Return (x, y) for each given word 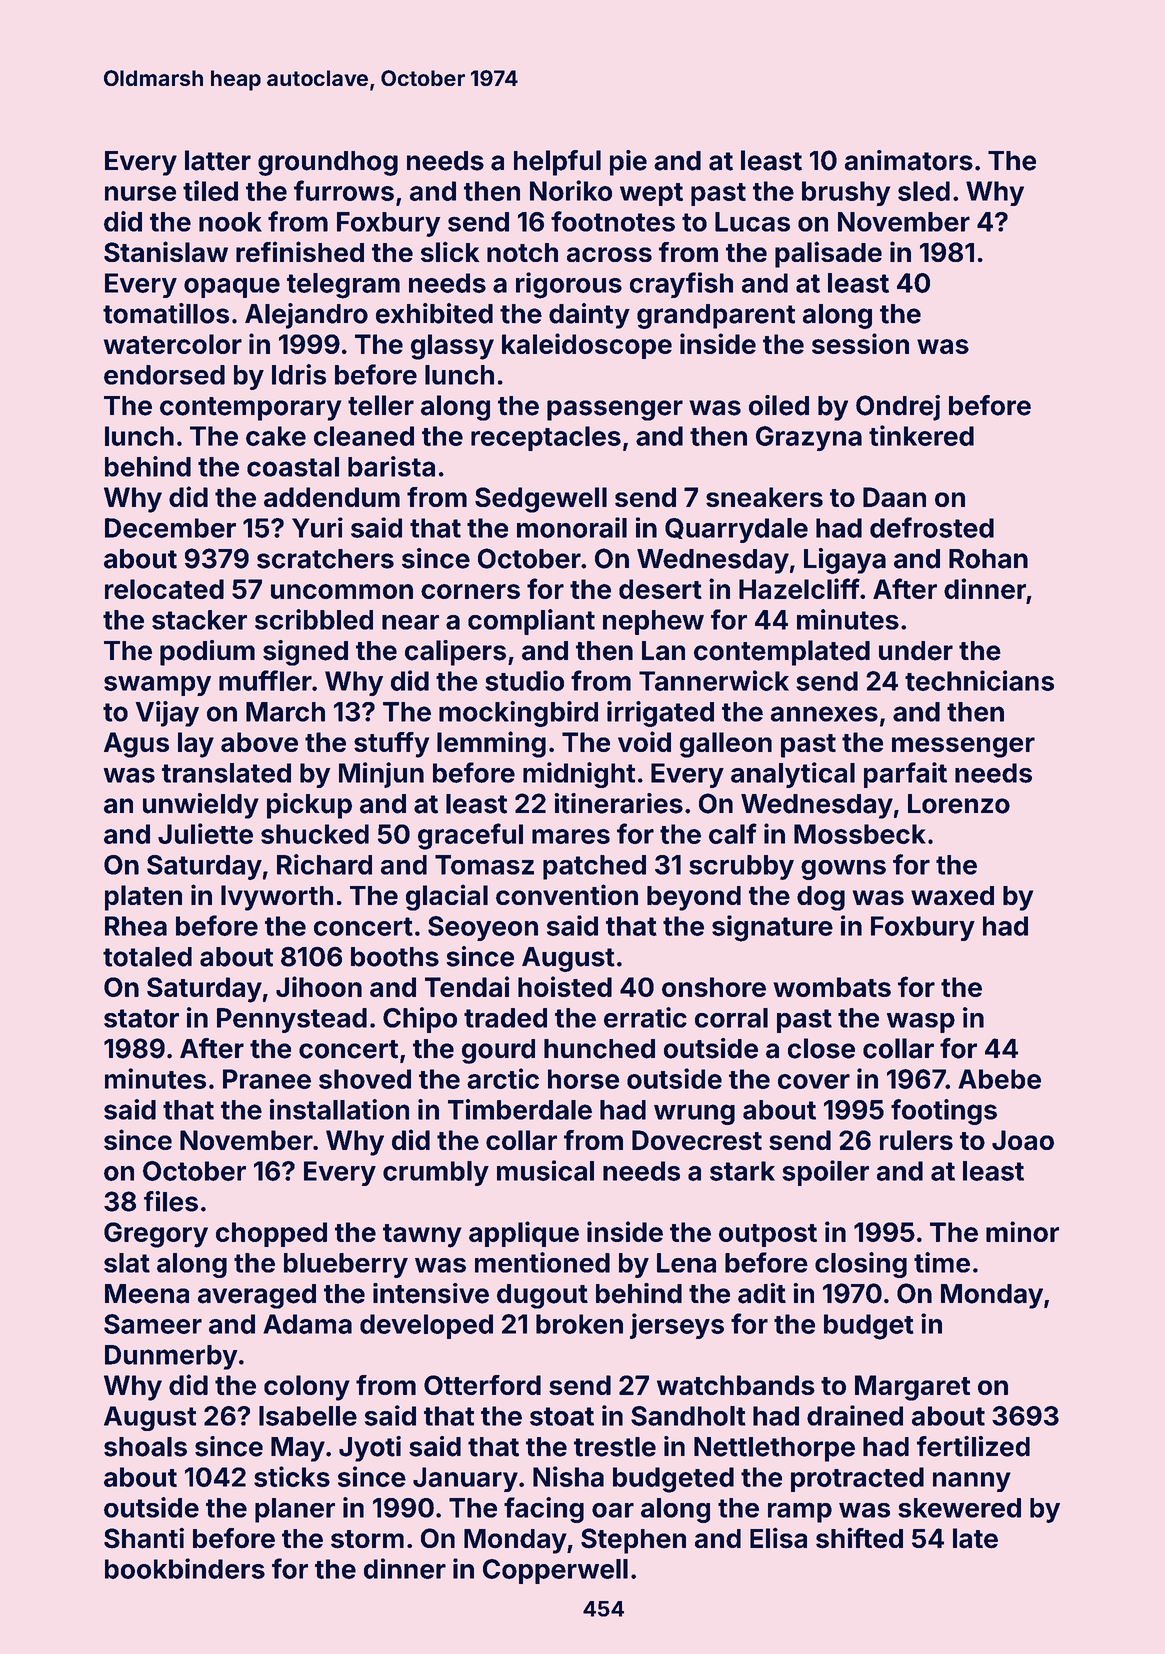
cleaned (364, 436)
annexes (824, 714)
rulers (916, 1140)
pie (628, 163)
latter (218, 160)
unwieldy (201, 806)
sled (924, 191)
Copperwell (555, 1571)
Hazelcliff (799, 588)
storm (367, 1539)
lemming (491, 744)
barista (391, 466)
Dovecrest (697, 1140)
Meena (147, 1294)
